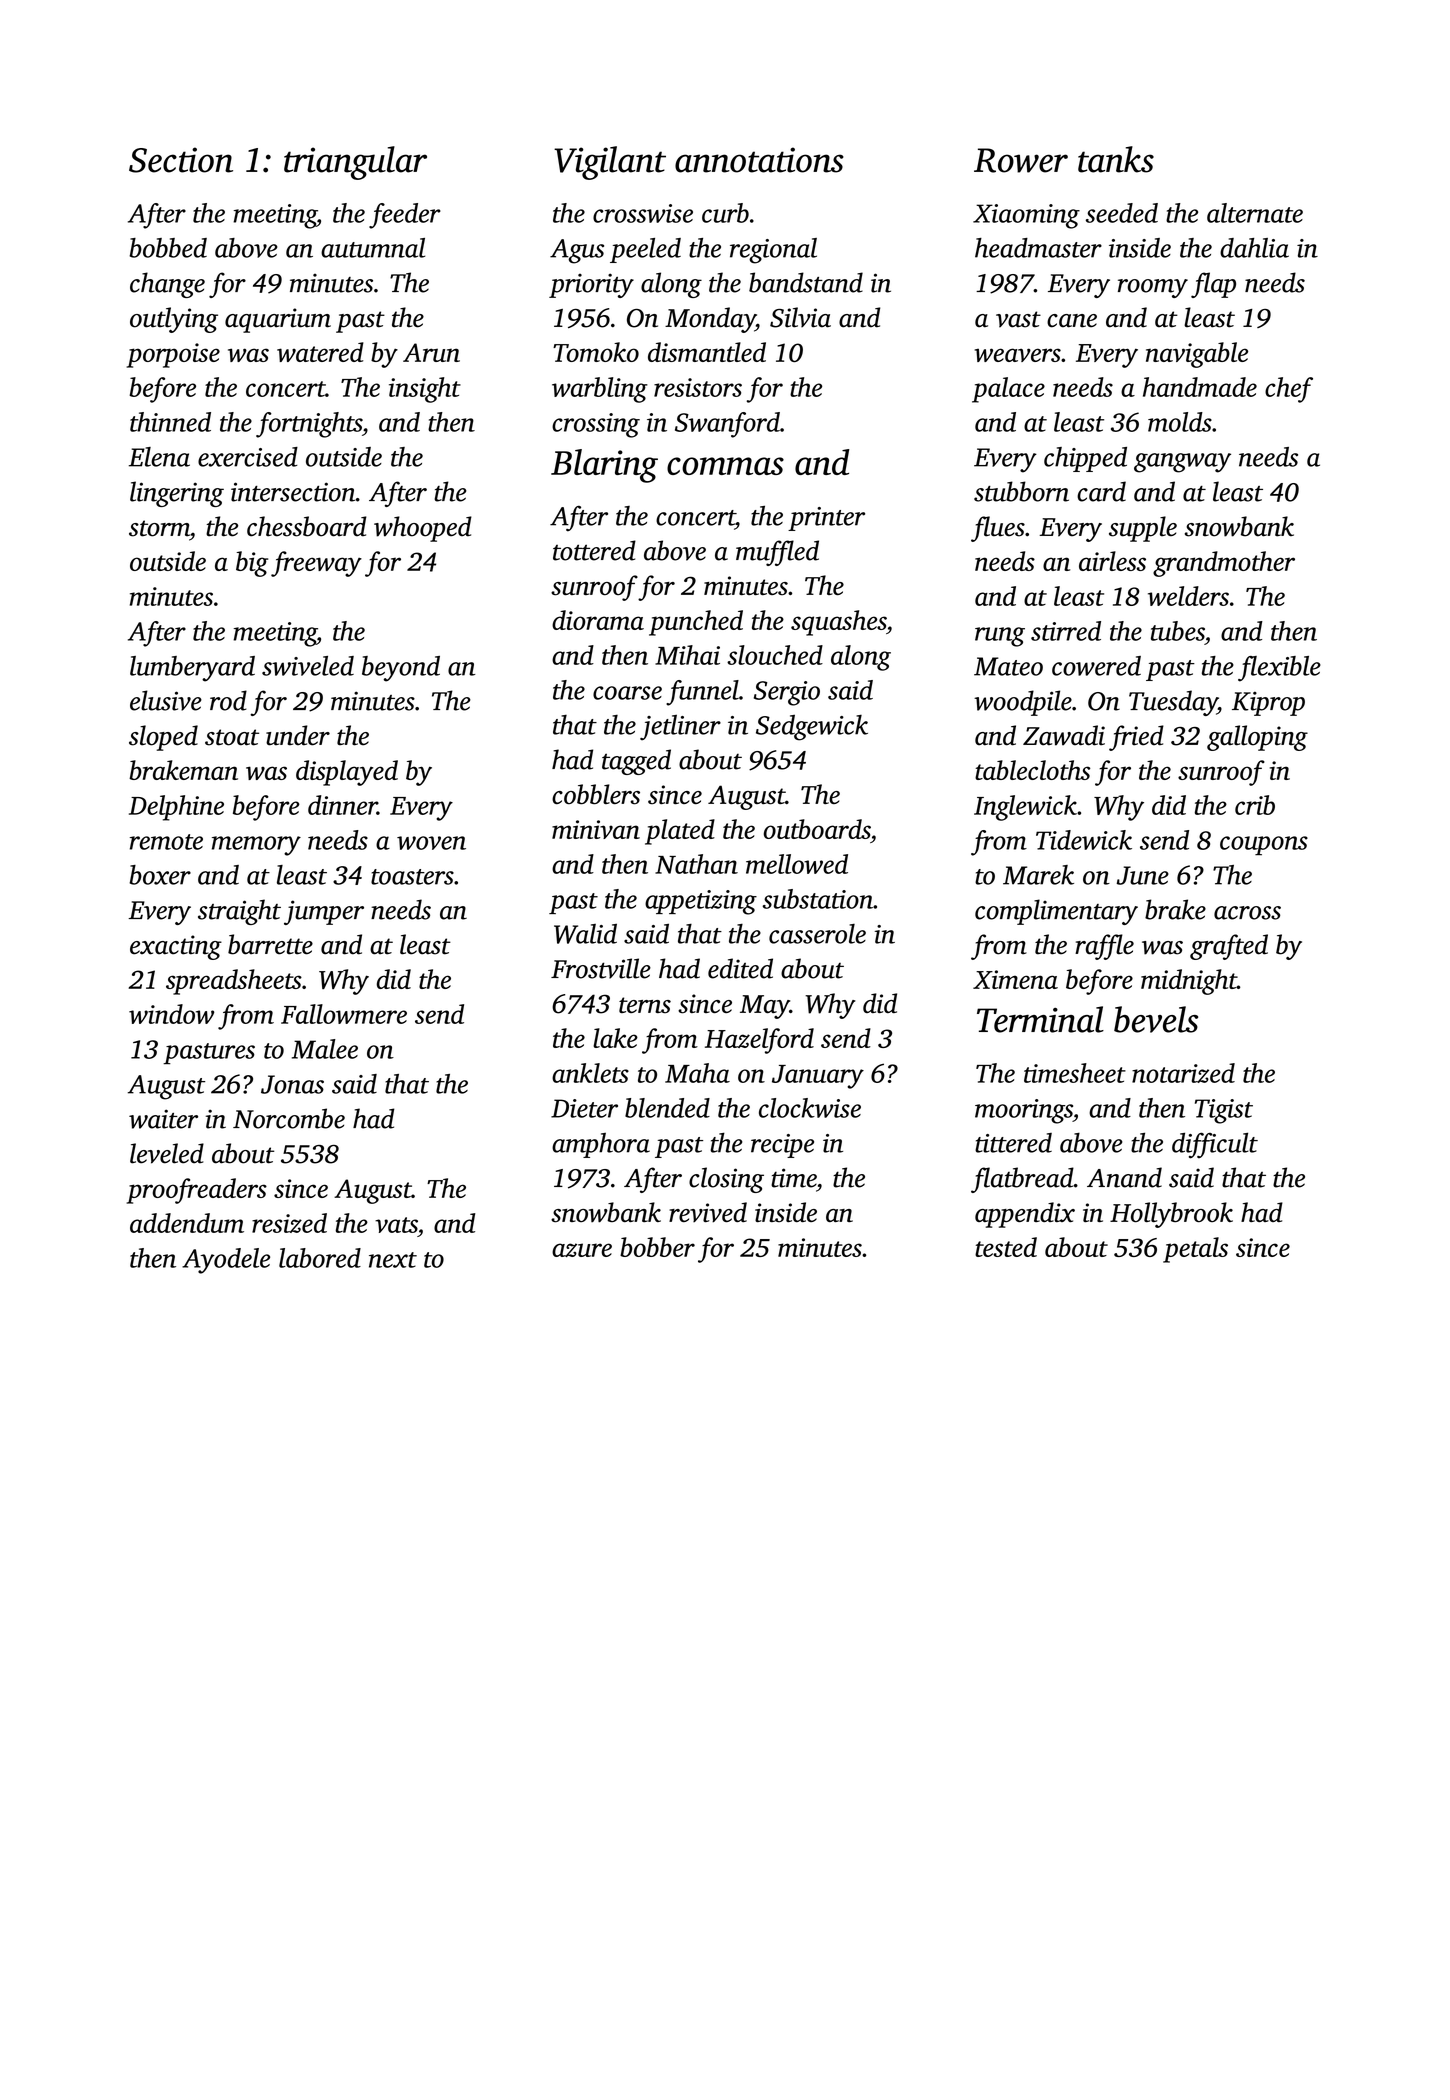  I want to click on Arun, so click(431, 352).
